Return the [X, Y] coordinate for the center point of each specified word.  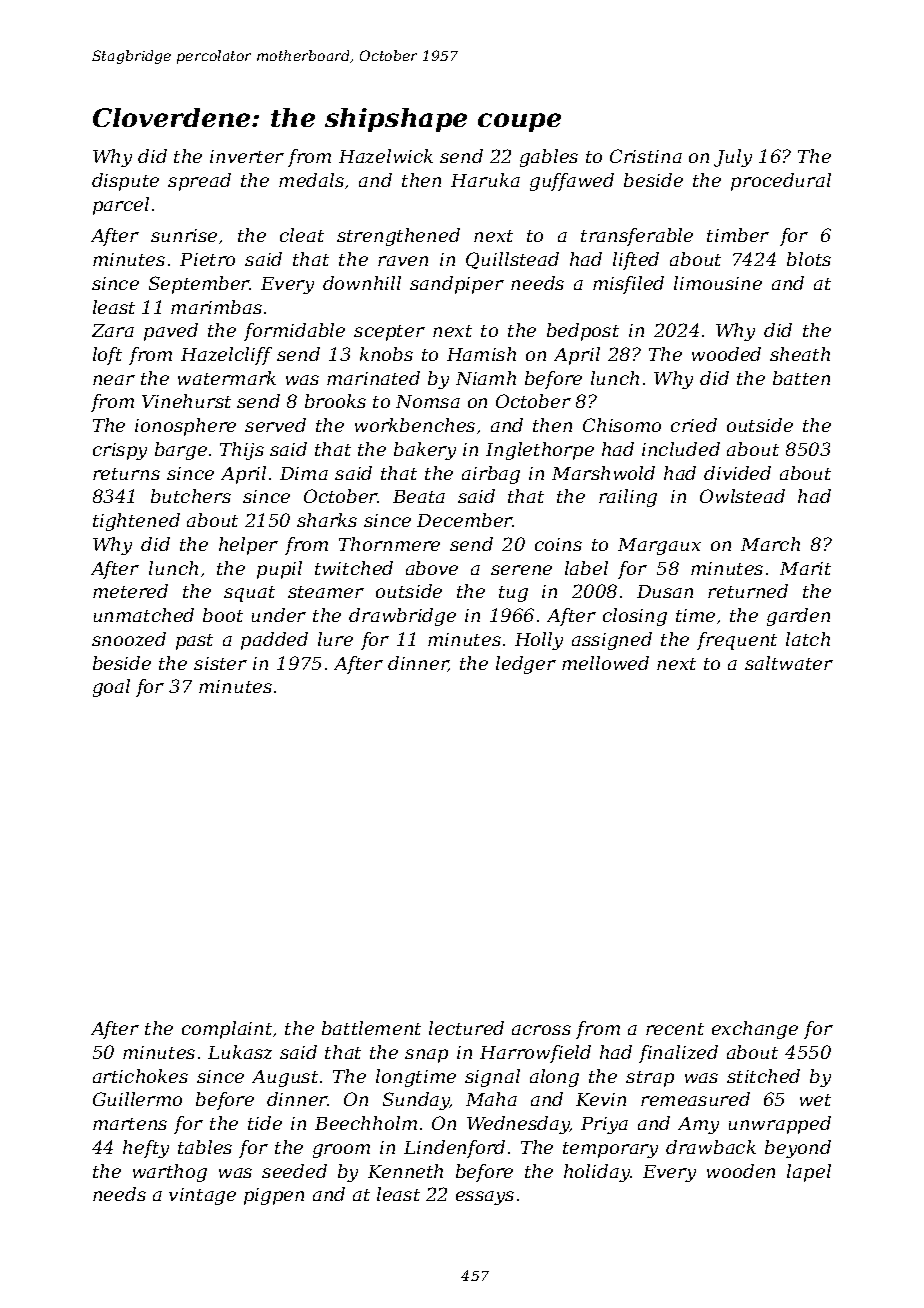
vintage [202, 1196]
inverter [247, 156]
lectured [466, 1028]
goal [111, 688]
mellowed [605, 663]
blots [809, 259]
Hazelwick [386, 156]
